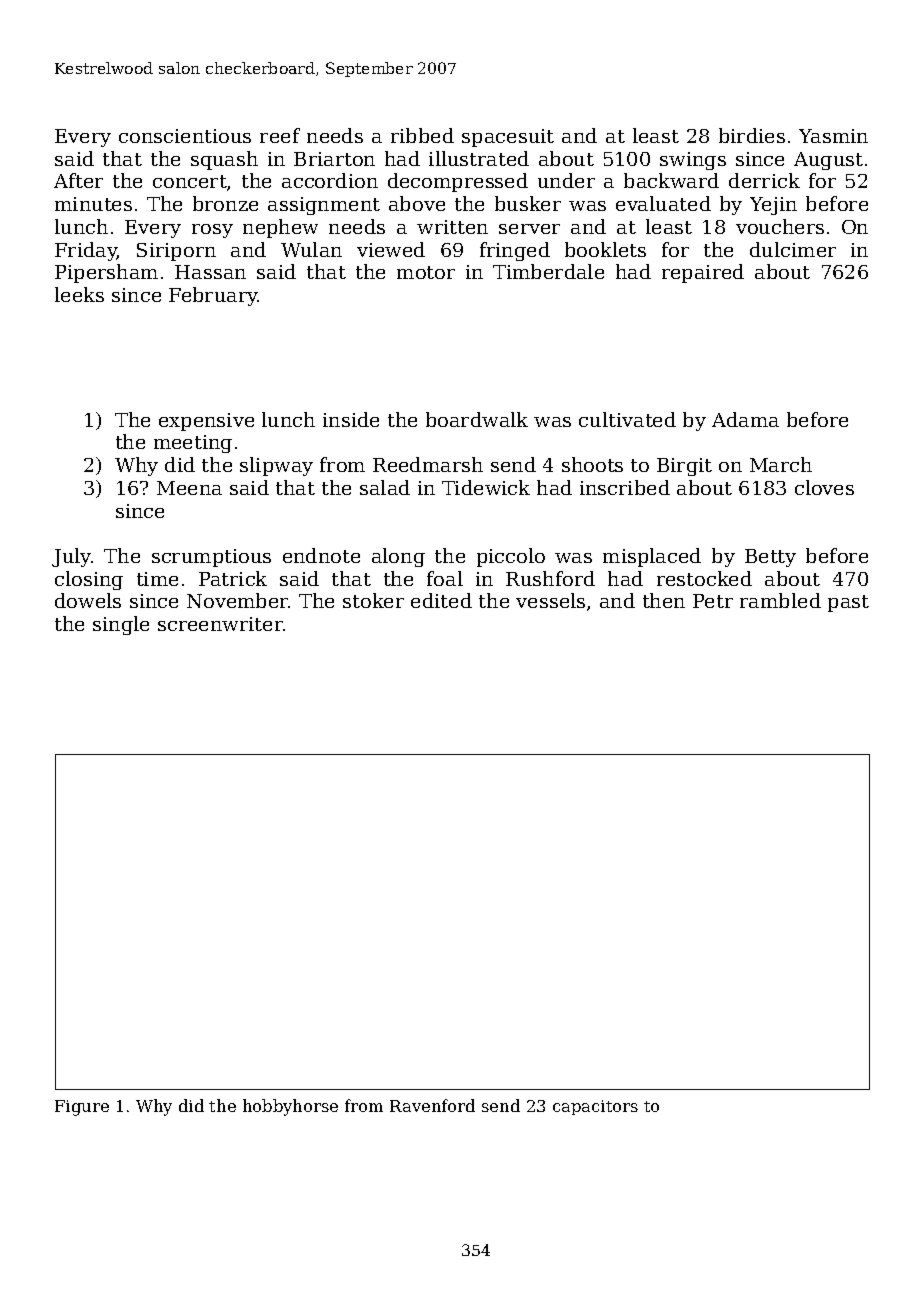  I want to click on past, so click(848, 603).
